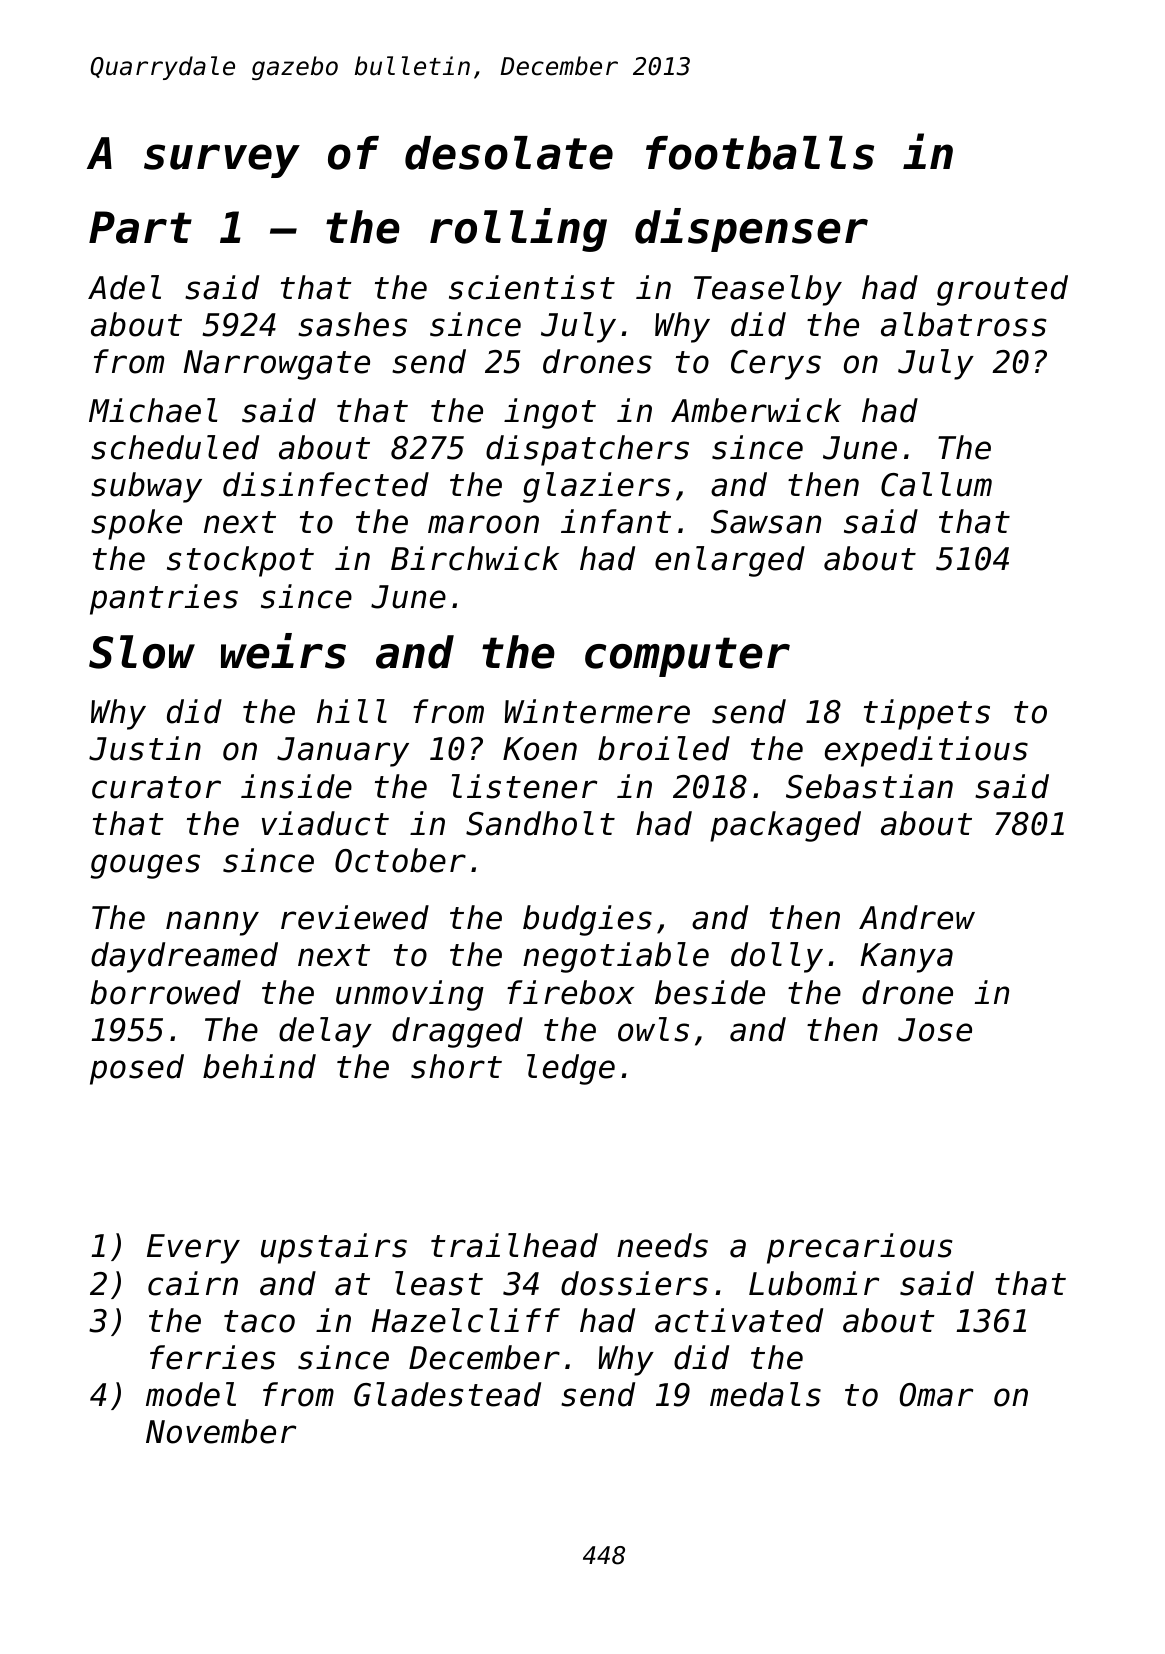  I want to click on albatross, so click(963, 324).
